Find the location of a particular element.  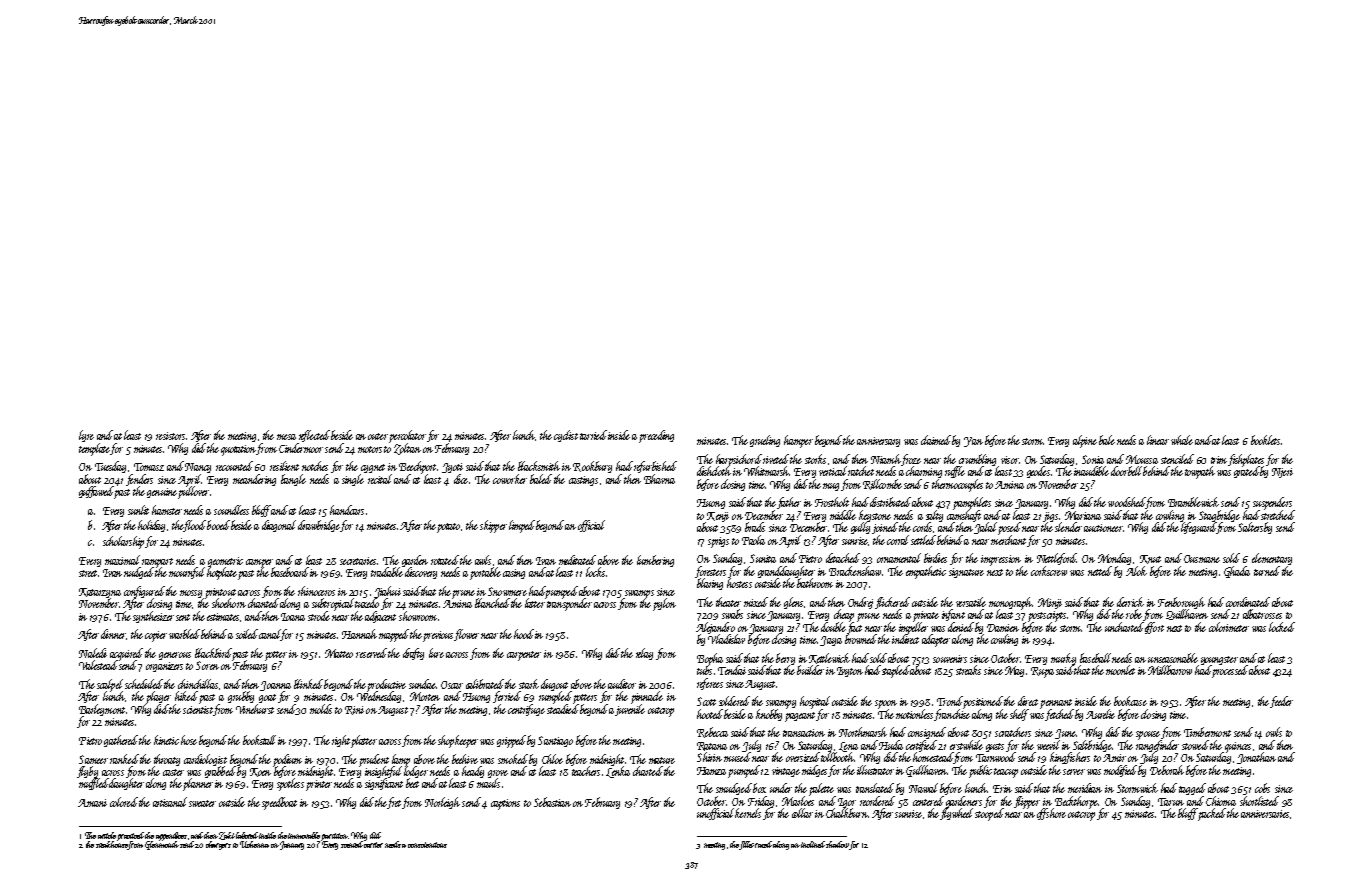

feeder is located at coordinates (1281, 702).
